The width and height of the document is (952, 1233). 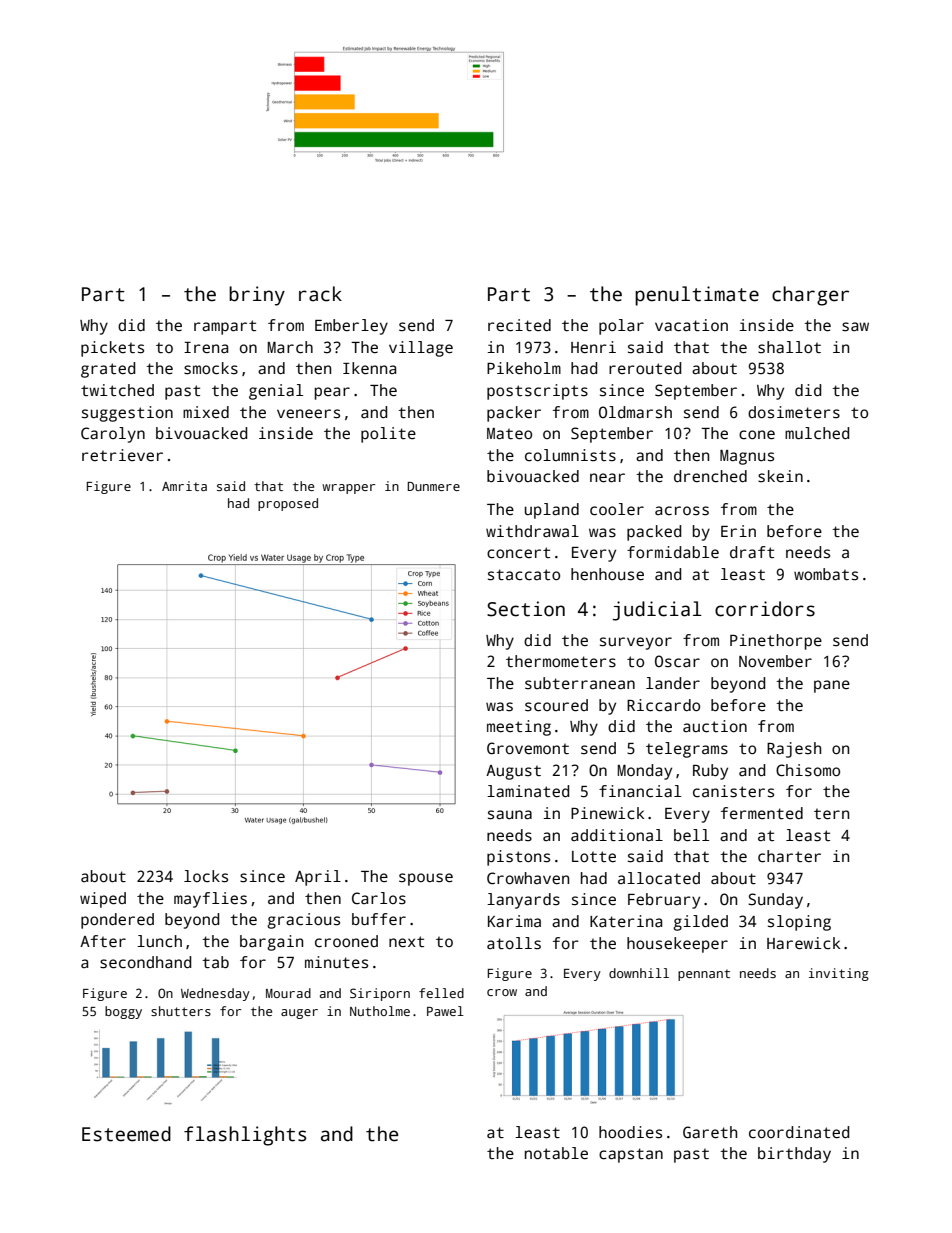 I want to click on Esteemed, so click(x=126, y=1134).
